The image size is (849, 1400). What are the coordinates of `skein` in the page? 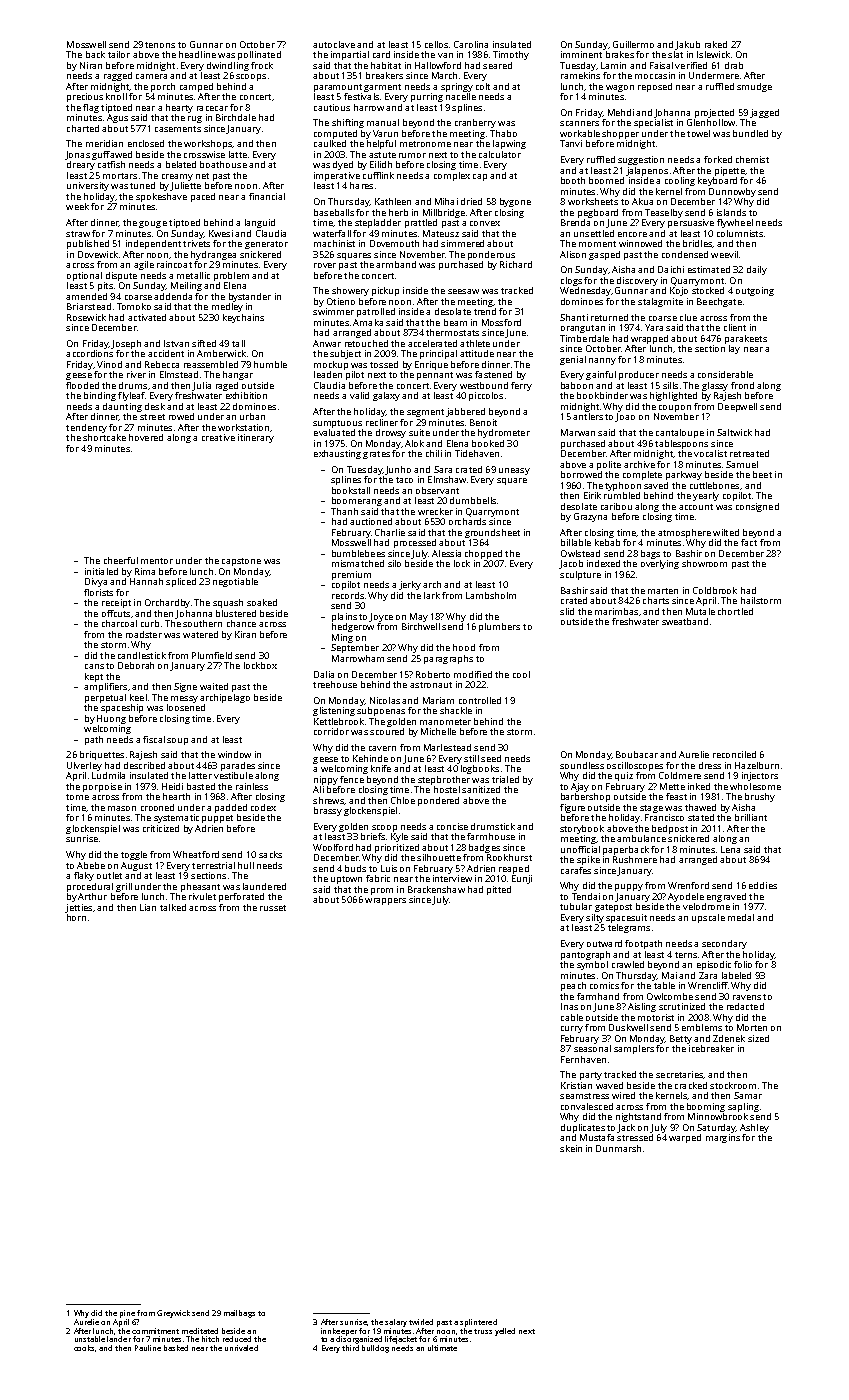 It's located at (571, 1148).
